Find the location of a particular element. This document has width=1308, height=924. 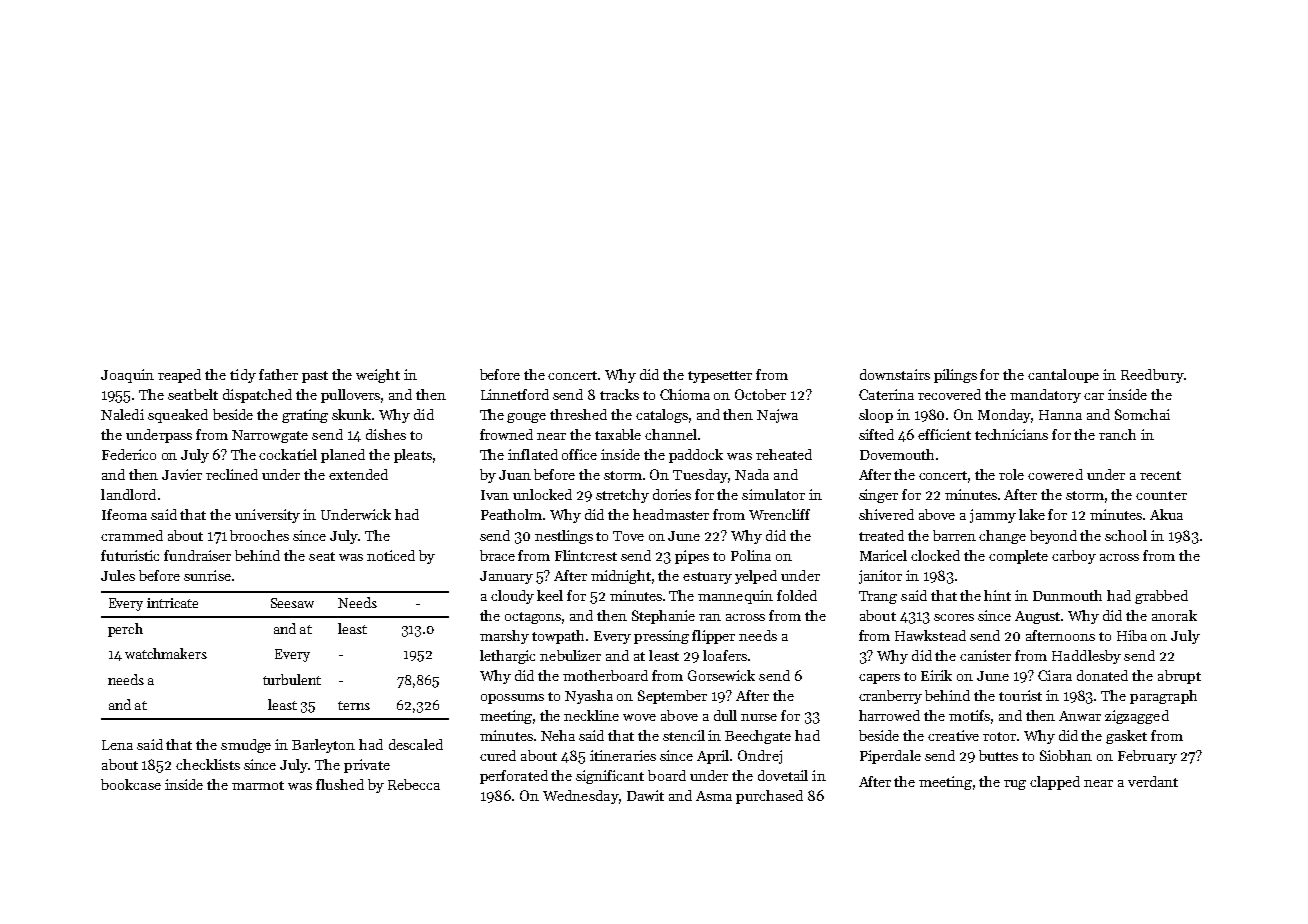

Najwa is located at coordinates (777, 416).
